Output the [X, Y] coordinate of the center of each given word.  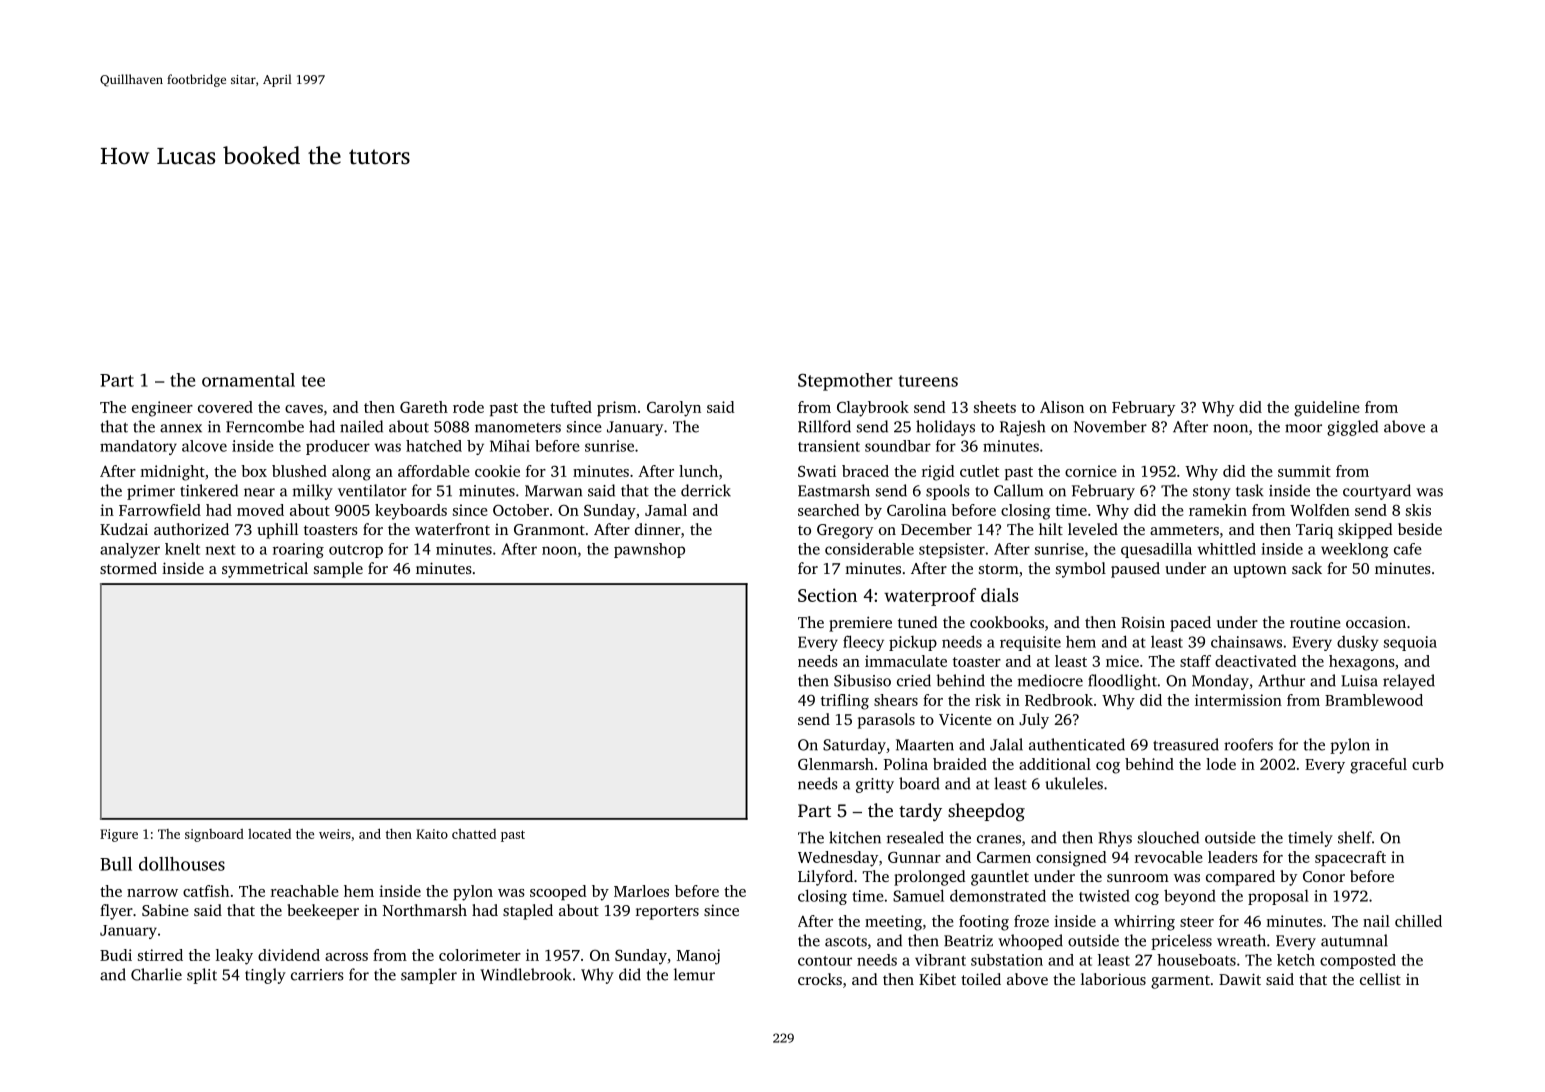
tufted [571, 407]
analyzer [130, 550]
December [936, 529]
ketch [1296, 960]
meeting [893, 923]
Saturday [854, 746]
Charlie [156, 974]
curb [1428, 764]
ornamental [248, 380]
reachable [305, 891]
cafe [1408, 549]
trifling [845, 702]
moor [1303, 428]
